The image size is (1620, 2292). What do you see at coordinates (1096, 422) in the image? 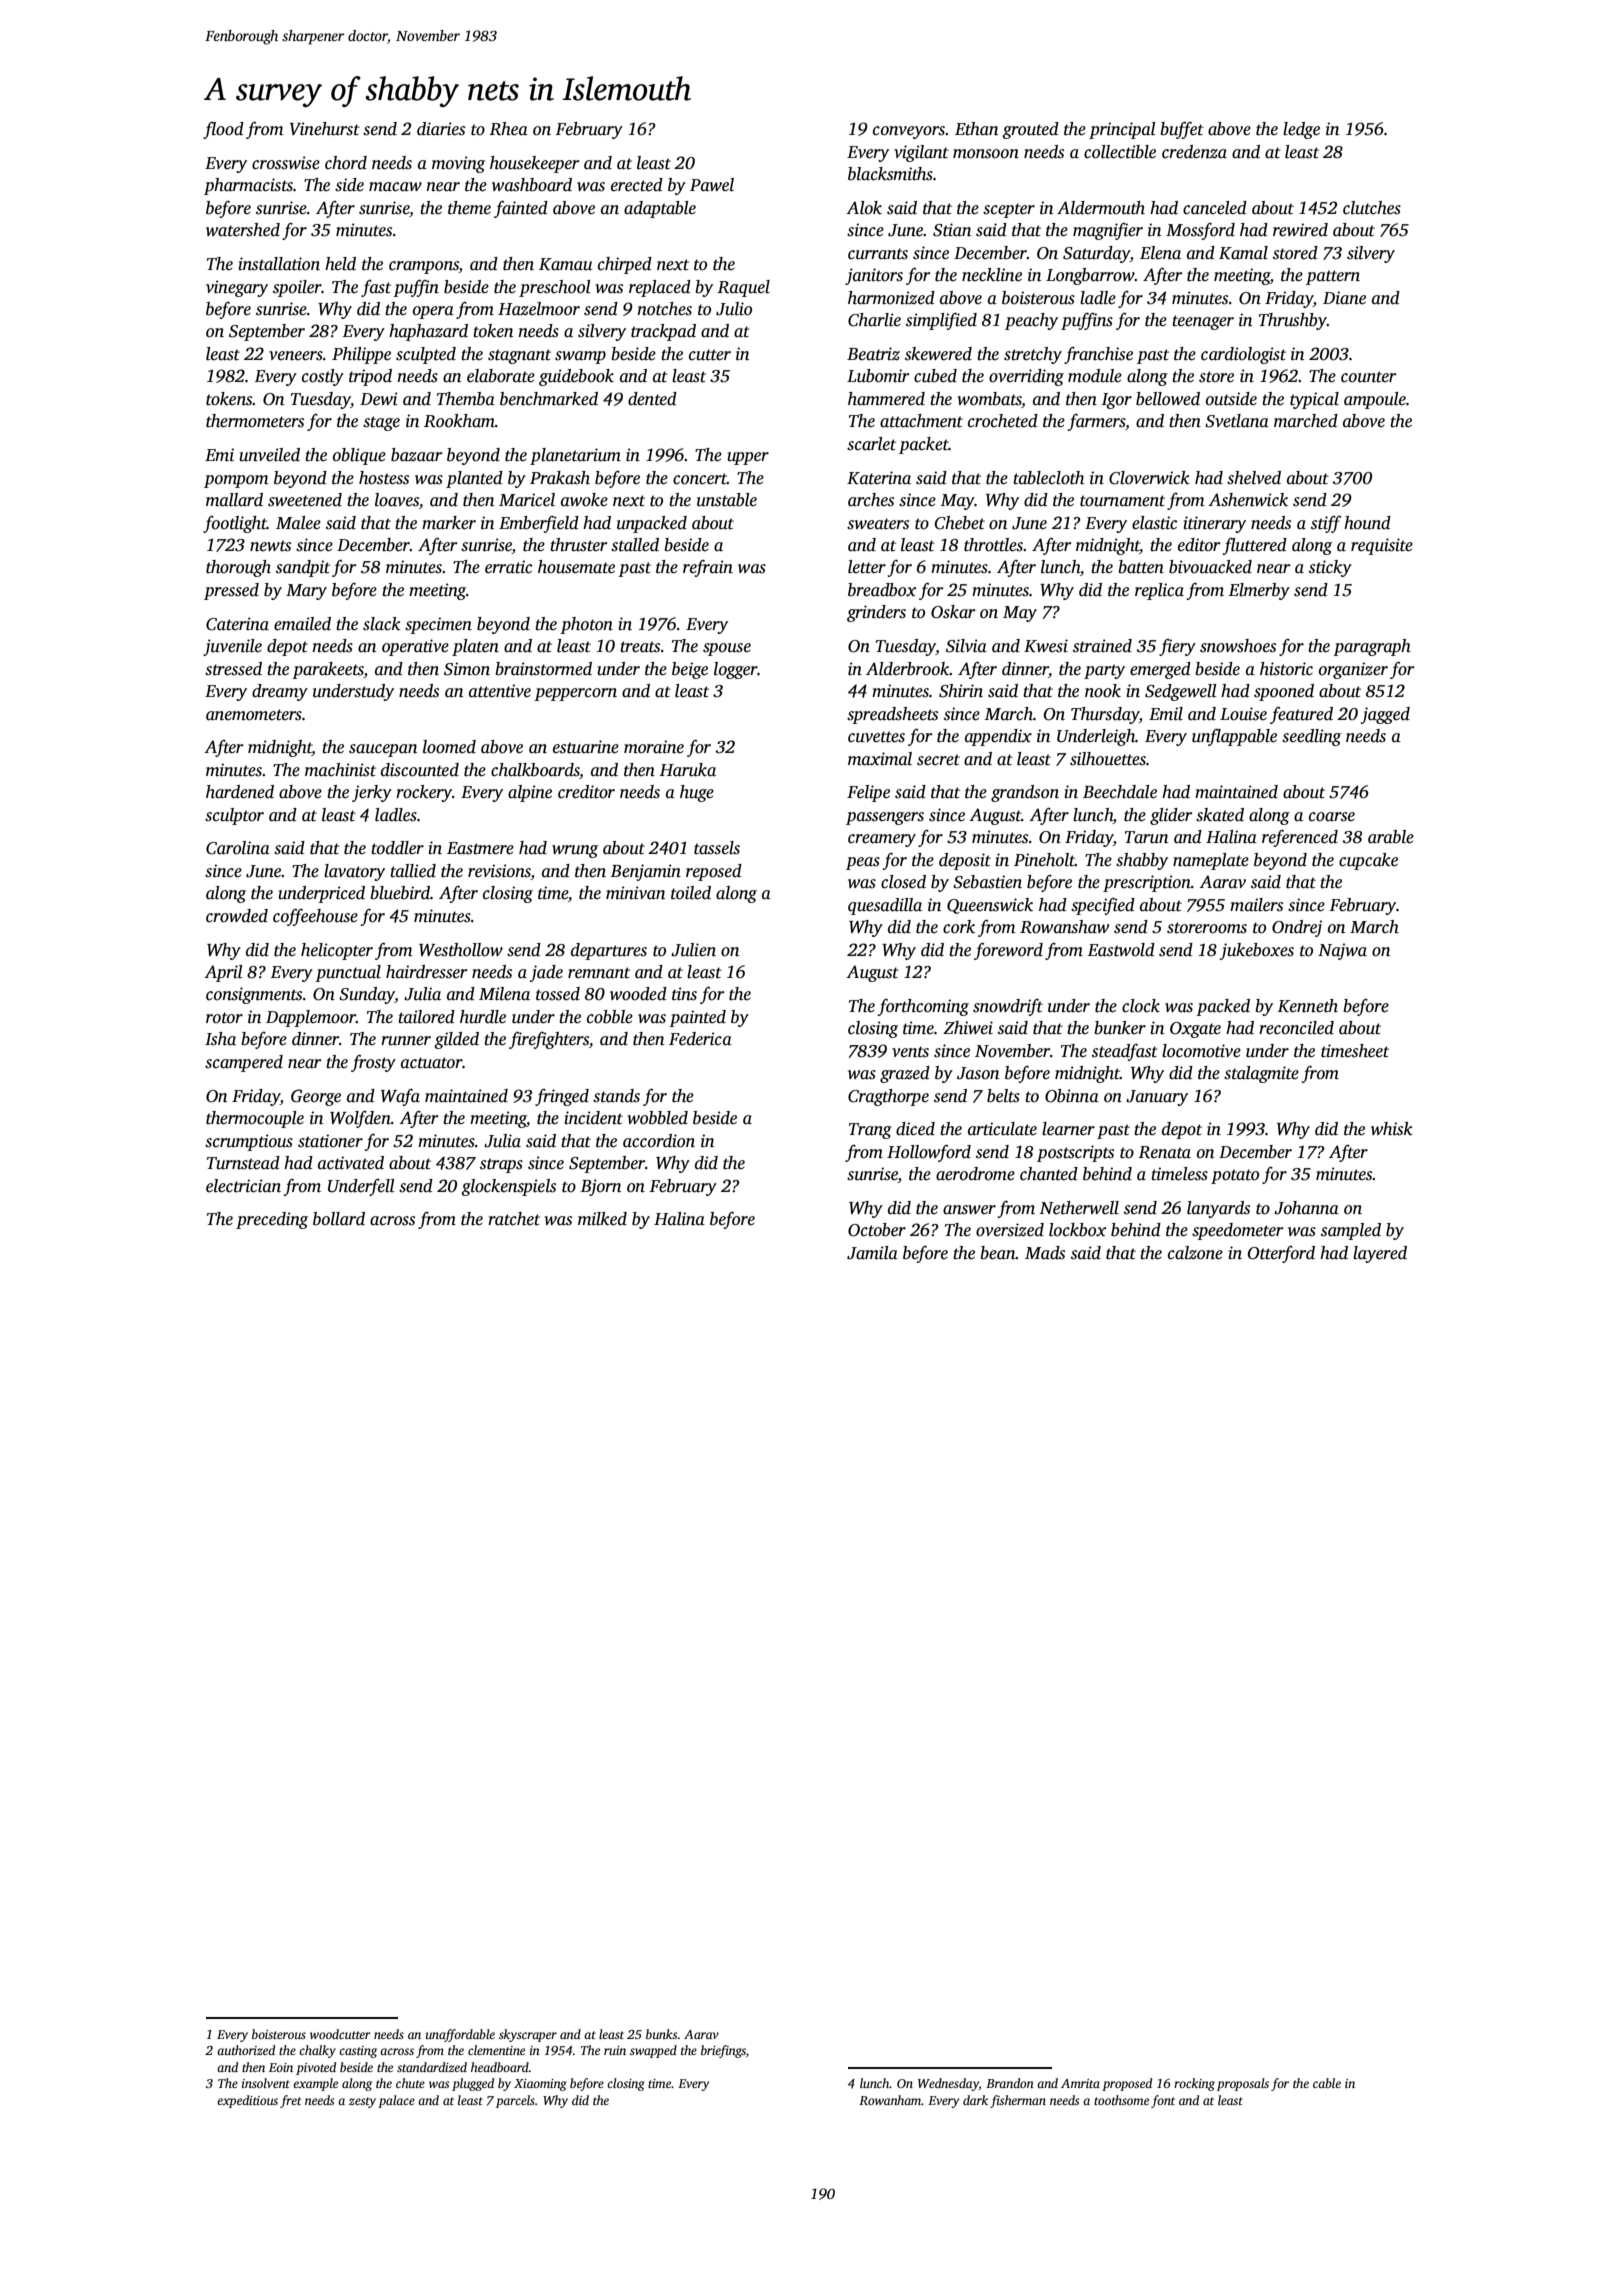
I see `farmers` at bounding box center [1096, 422].
